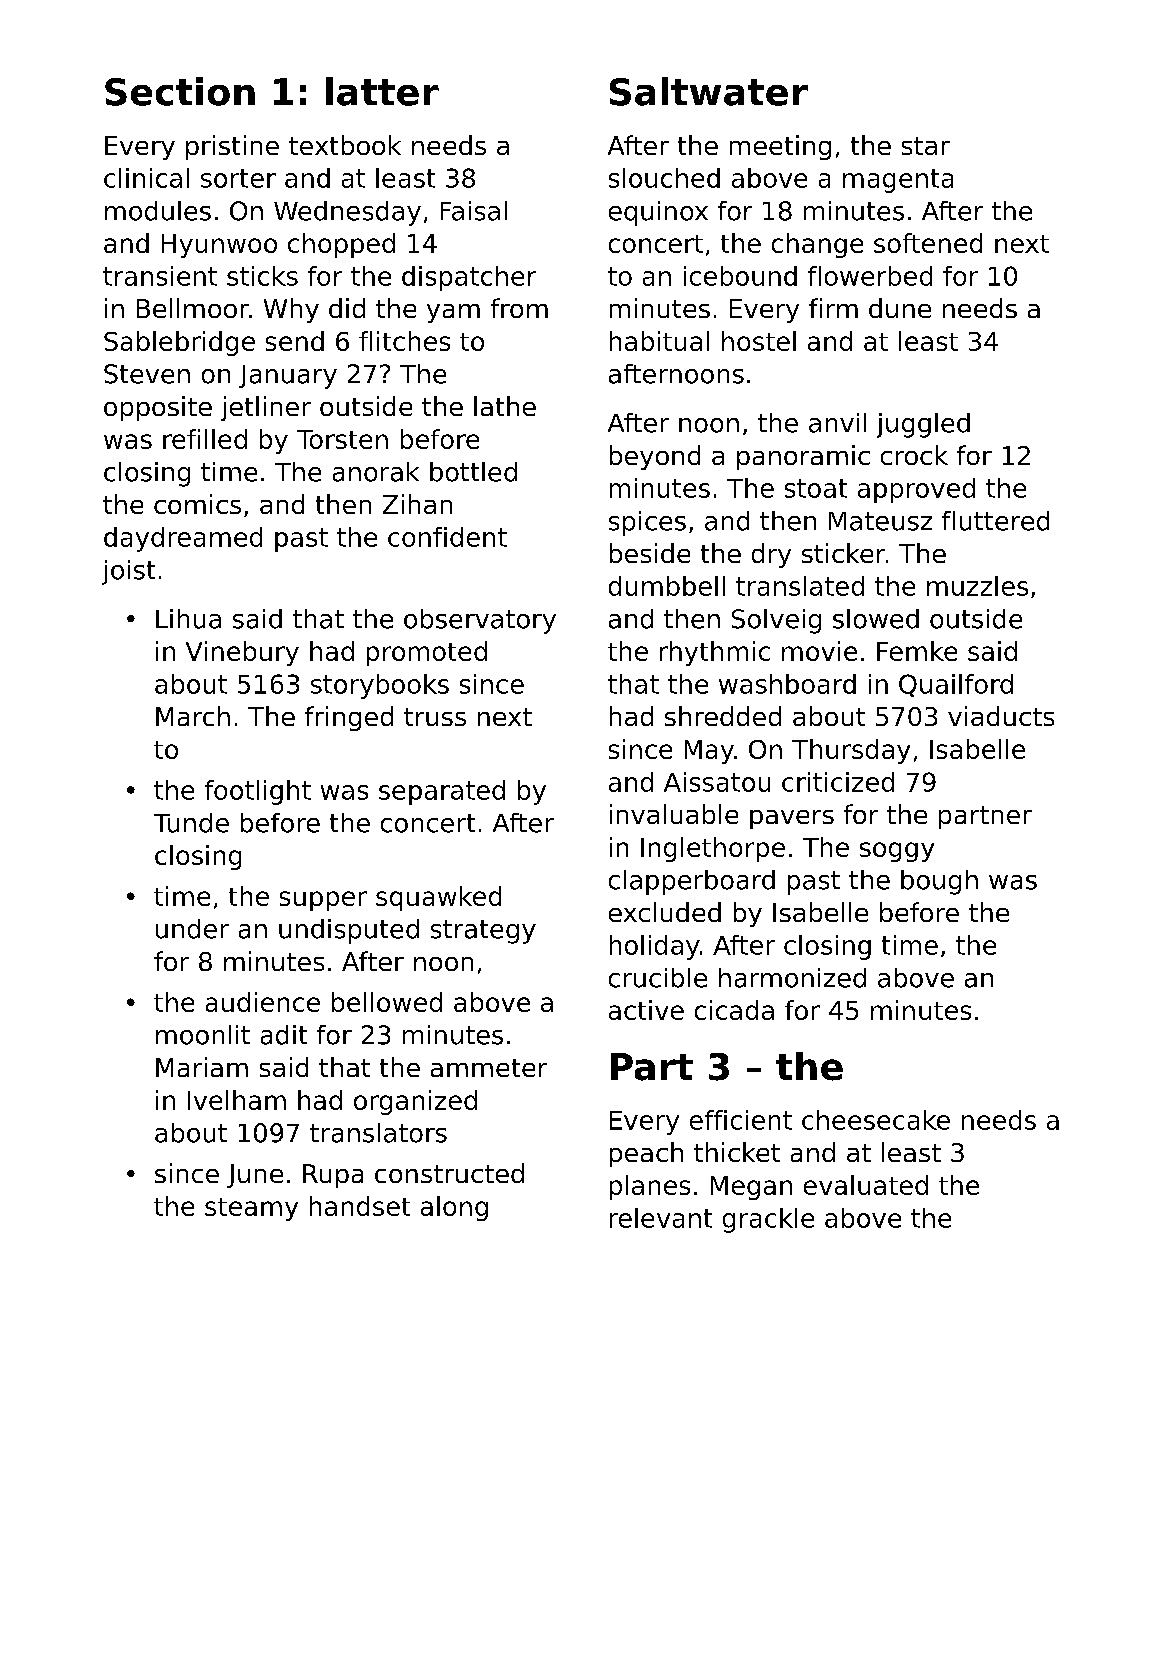 Image resolution: width=1165 pixels, height=1654 pixels. Describe the element at coordinates (180, 91) in the screenshot. I see `Section` at that location.
